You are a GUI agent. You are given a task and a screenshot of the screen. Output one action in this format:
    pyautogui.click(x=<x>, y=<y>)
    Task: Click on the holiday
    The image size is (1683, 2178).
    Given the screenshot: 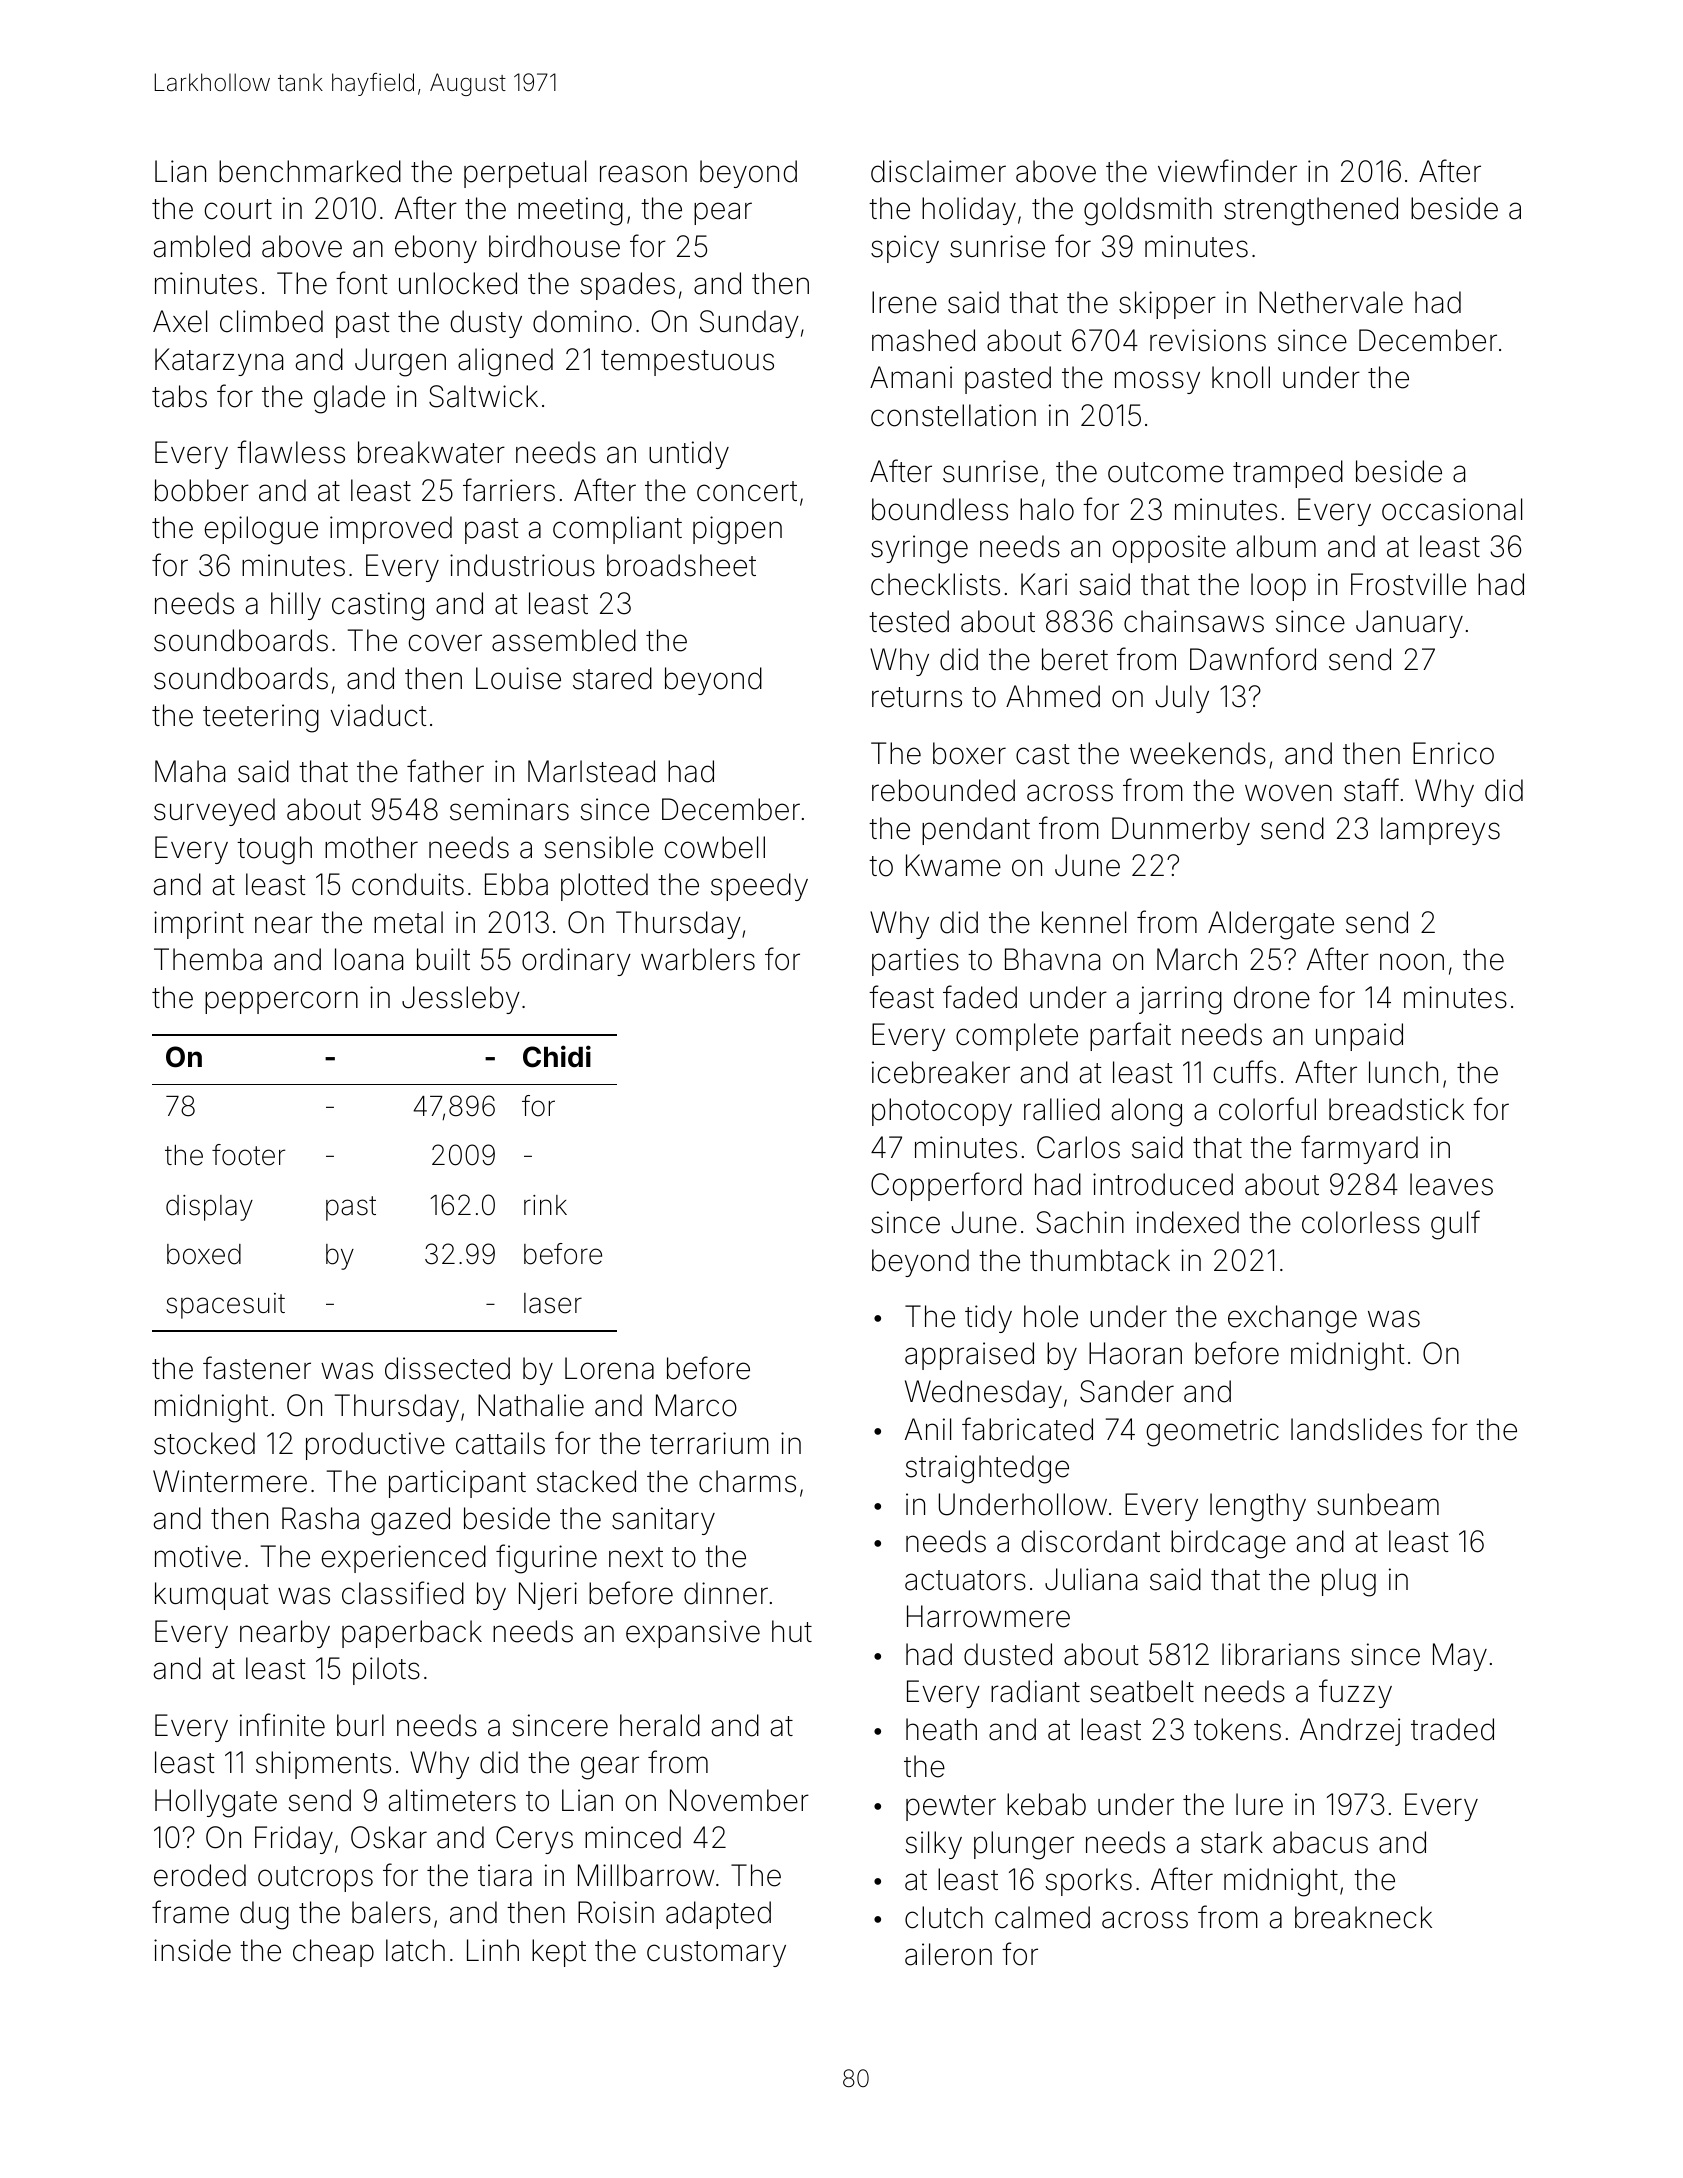 What is the action you would take?
    pyautogui.click(x=969, y=211)
